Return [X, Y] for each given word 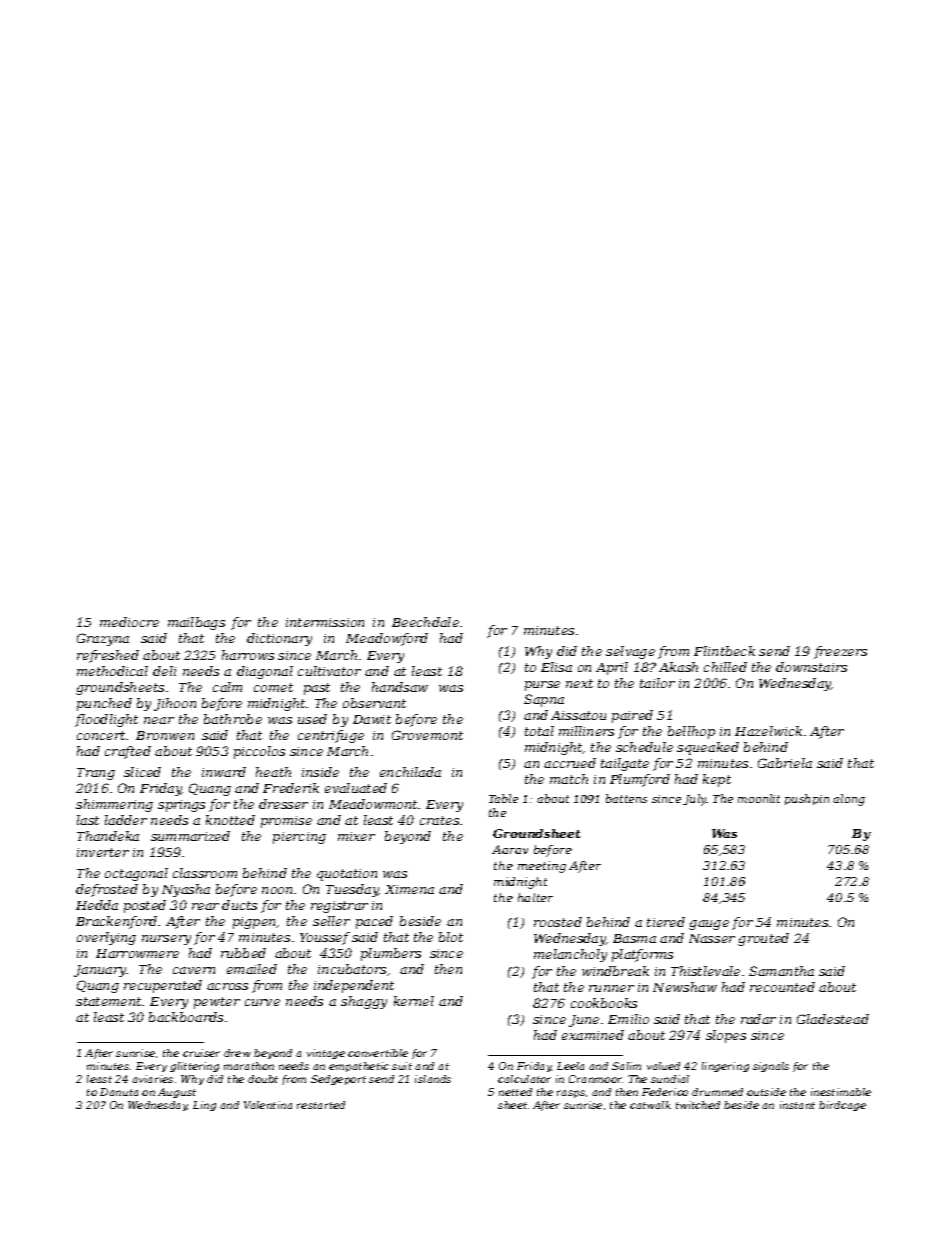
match [569, 779]
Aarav [510, 849]
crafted [128, 752]
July [695, 800]
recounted [782, 987]
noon [277, 890]
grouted [763, 939]
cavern [194, 970]
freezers [840, 652]
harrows [248, 655]
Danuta [119, 1092]
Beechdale [425, 622]
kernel [414, 1001]
